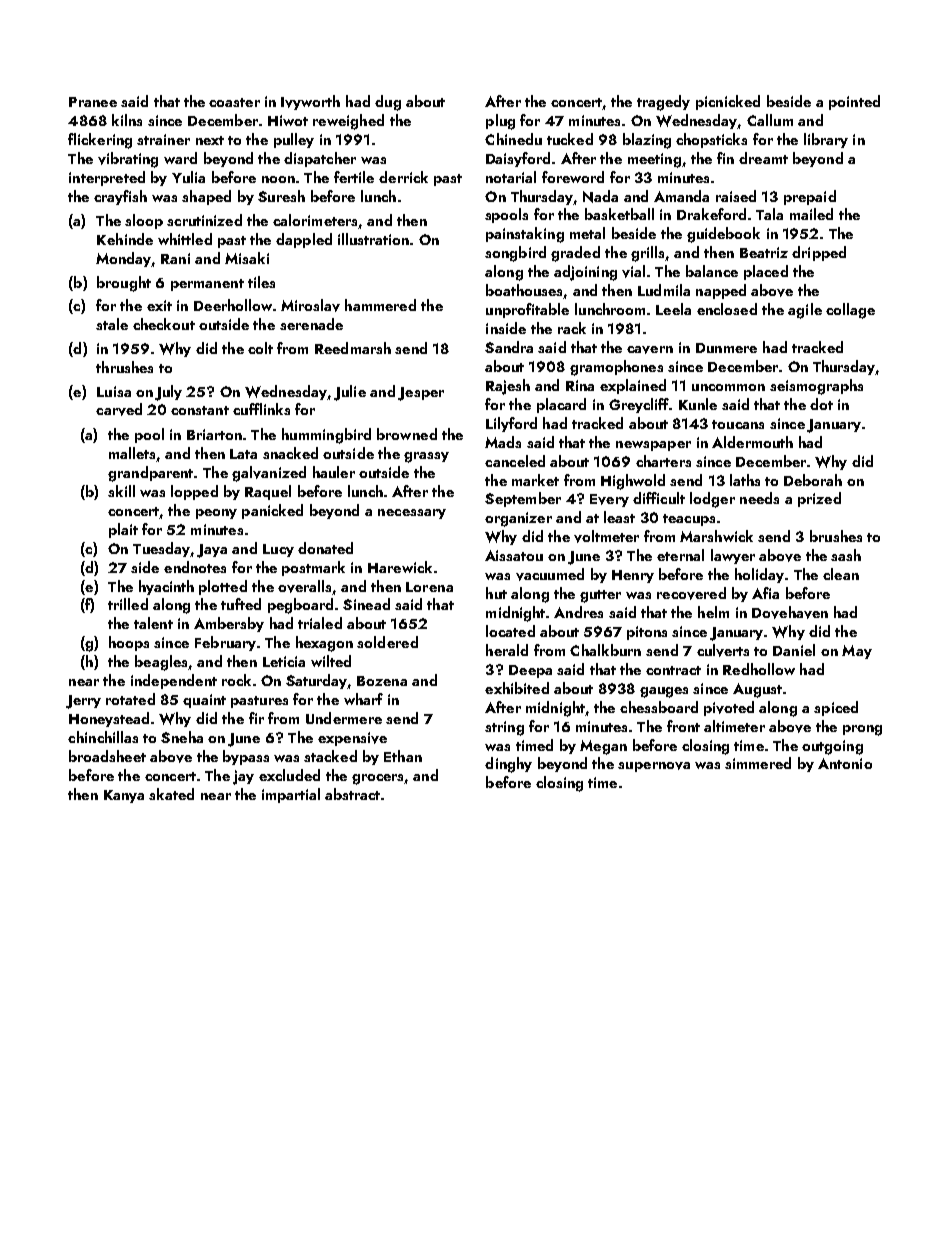  Describe the element at coordinates (515, 254) in the screenshot. I see `songbird` at that location.
